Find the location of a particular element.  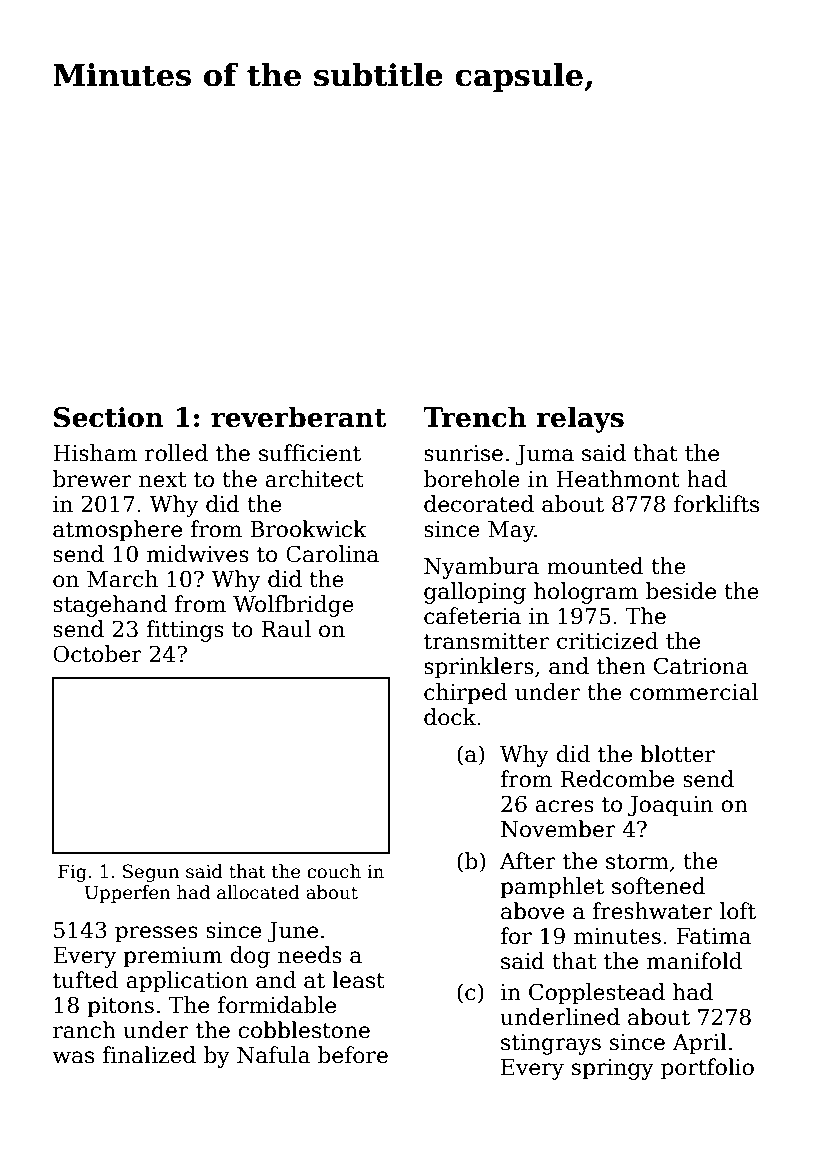

Fig is located at coordinates (72, 873).
